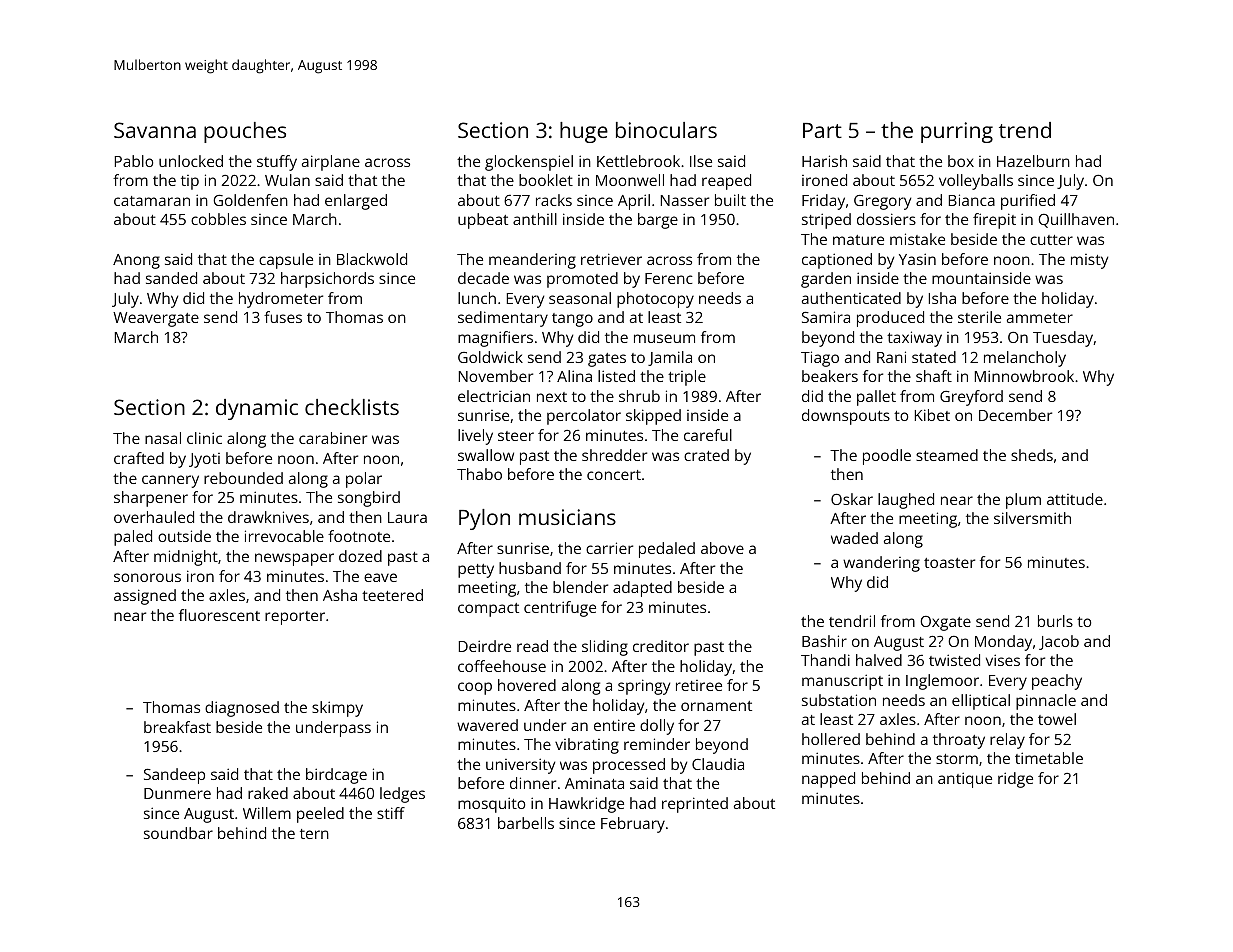  Describe the element at coordinates (1028, 202) in the document. I see `purified` at that location.
